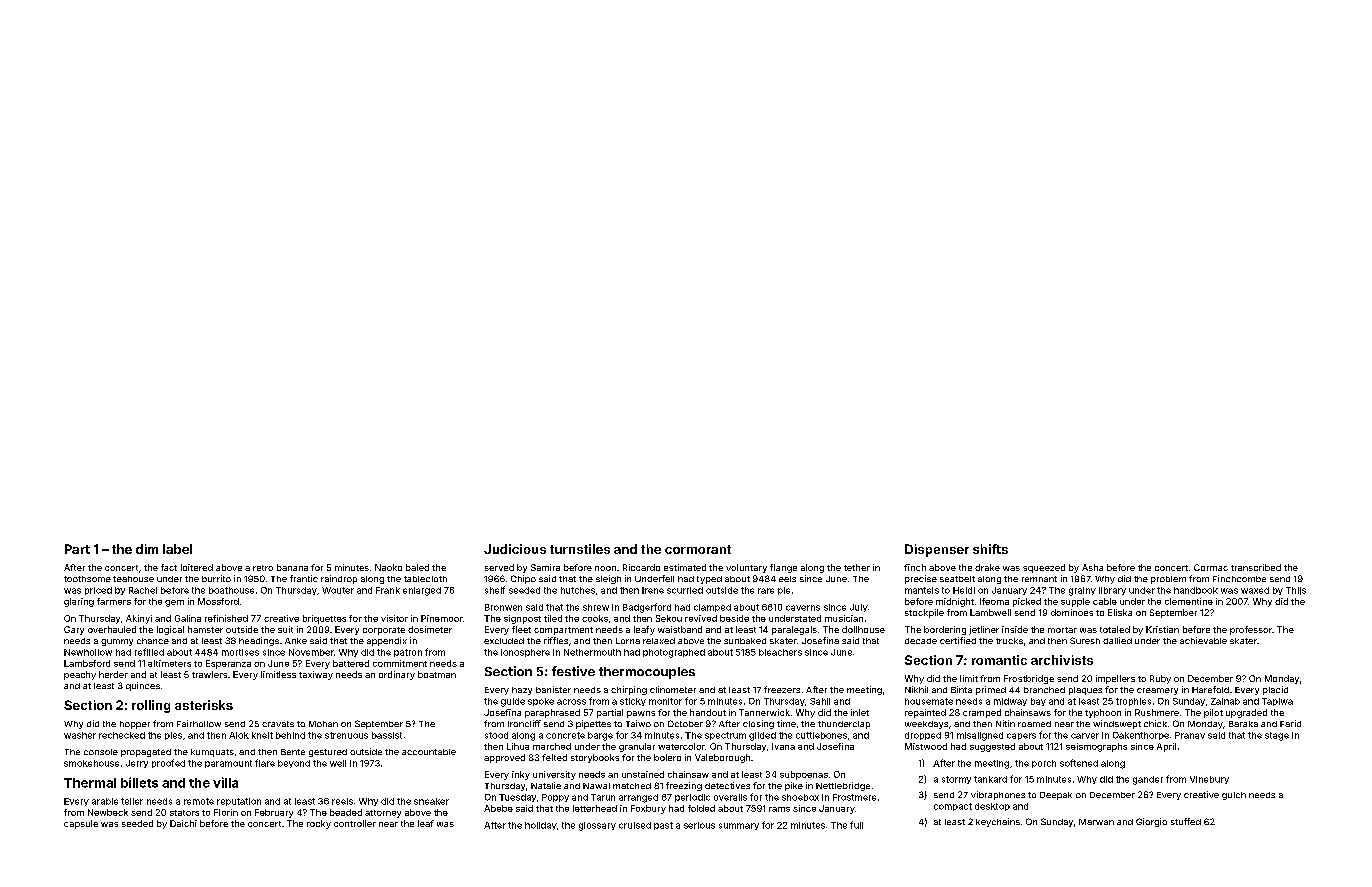  What do you see at coordinates (820, 701) in the screenshot?
I see `Sahil` at bounding box center [820, 701].
